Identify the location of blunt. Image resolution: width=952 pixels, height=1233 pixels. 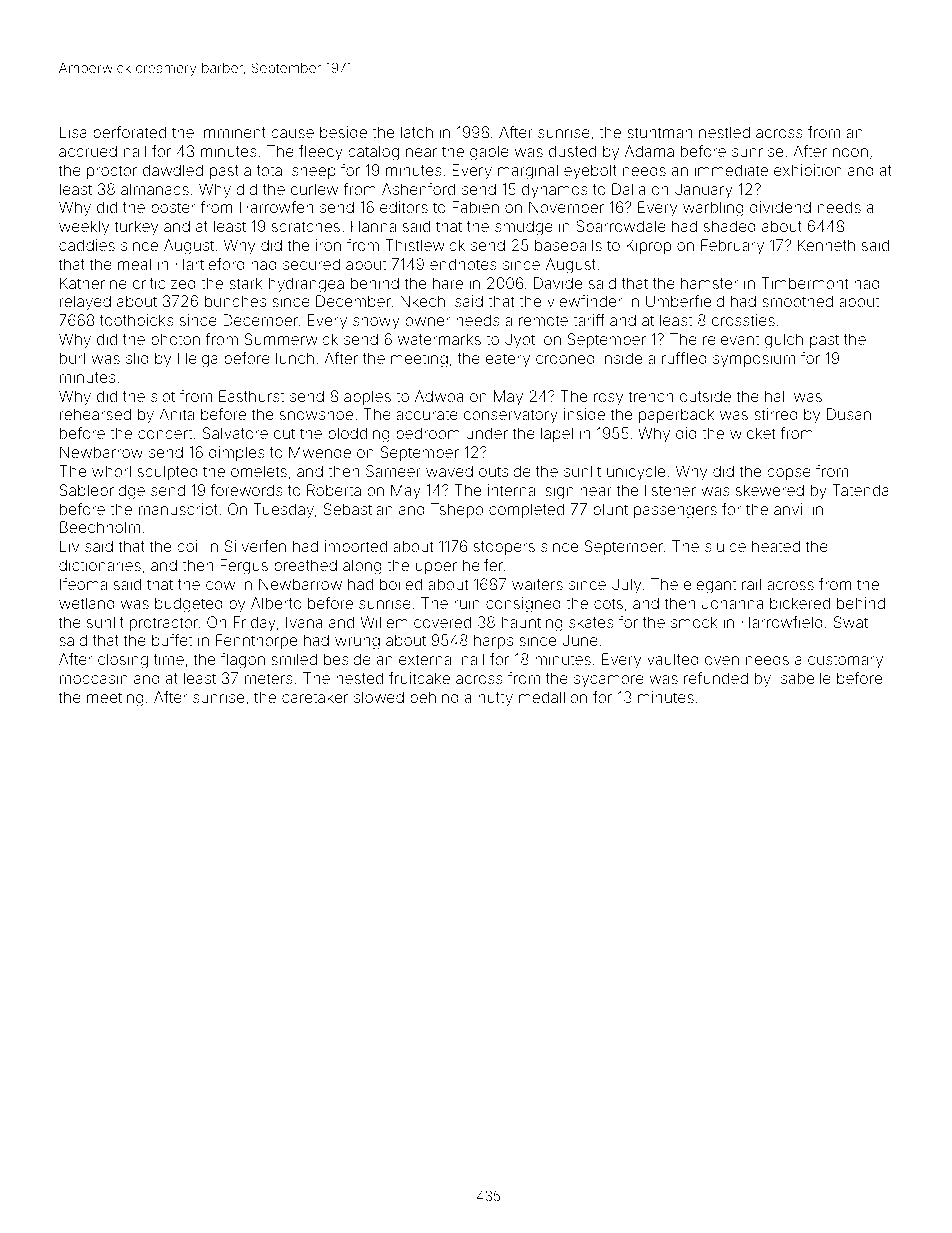
(610, 509).
